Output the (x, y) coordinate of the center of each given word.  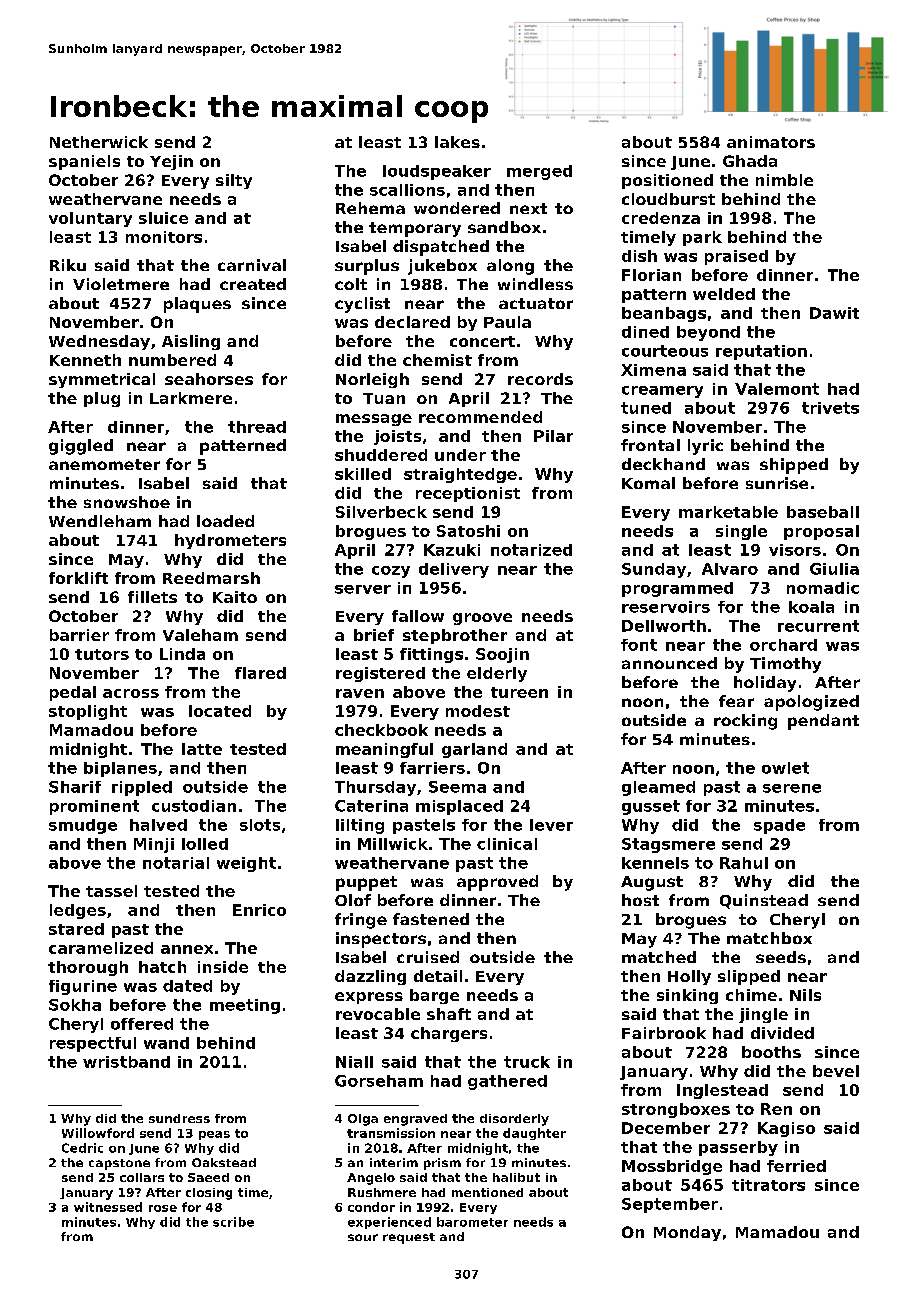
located (220, 711)
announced (669, 663)
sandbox (504, 227)
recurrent (818, 626)
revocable (378, 1014)
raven (360, 693)
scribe (233, 1222)
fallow (418, 616)
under (460, 455)
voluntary (90, 219)
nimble (784, 180)
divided (782, 1033)
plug (102, 399)
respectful (93, 1044)
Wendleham (100, 521)
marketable (728, 512)
